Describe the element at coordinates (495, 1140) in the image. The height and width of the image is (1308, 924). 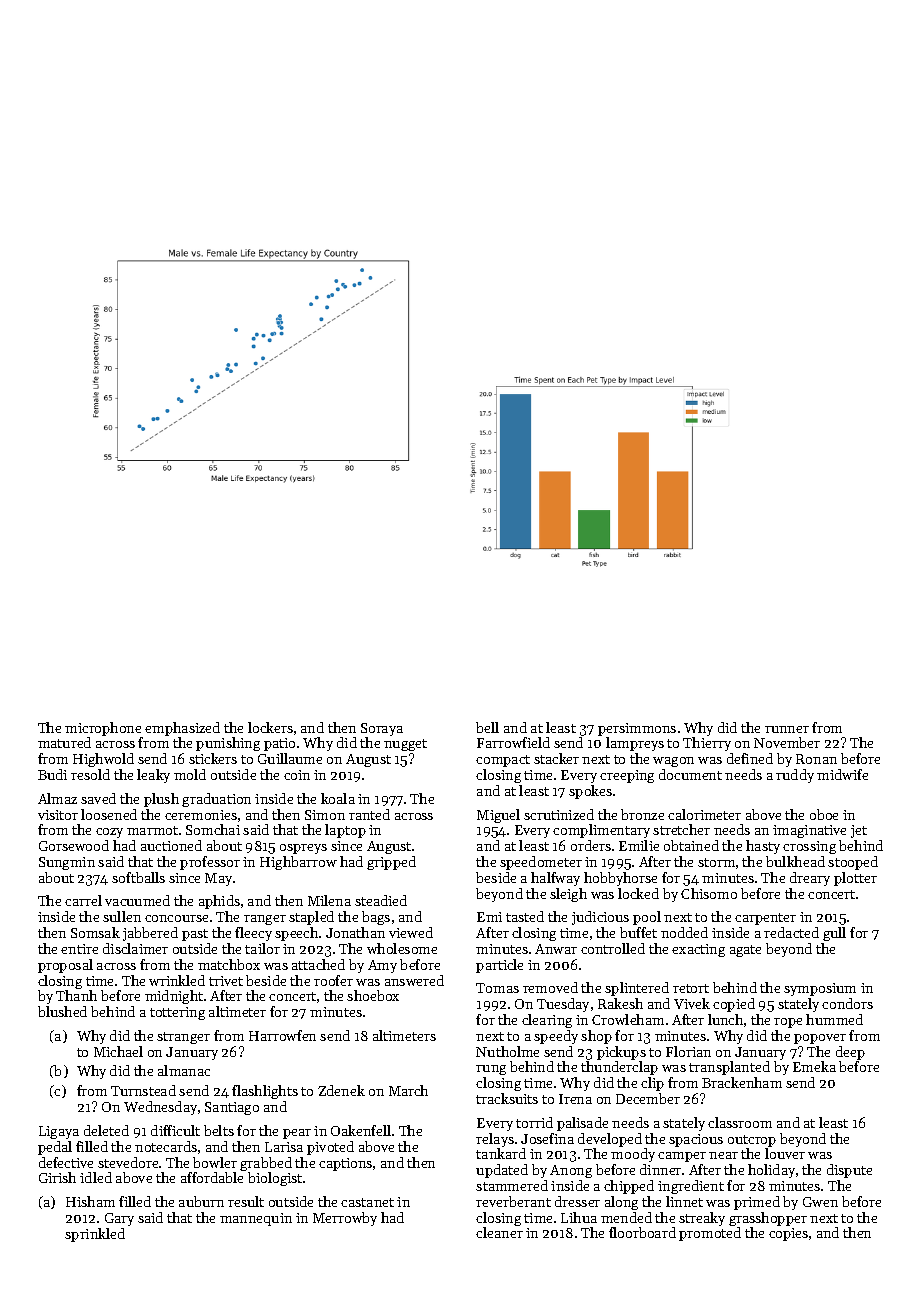
I see `relays` at that location.
